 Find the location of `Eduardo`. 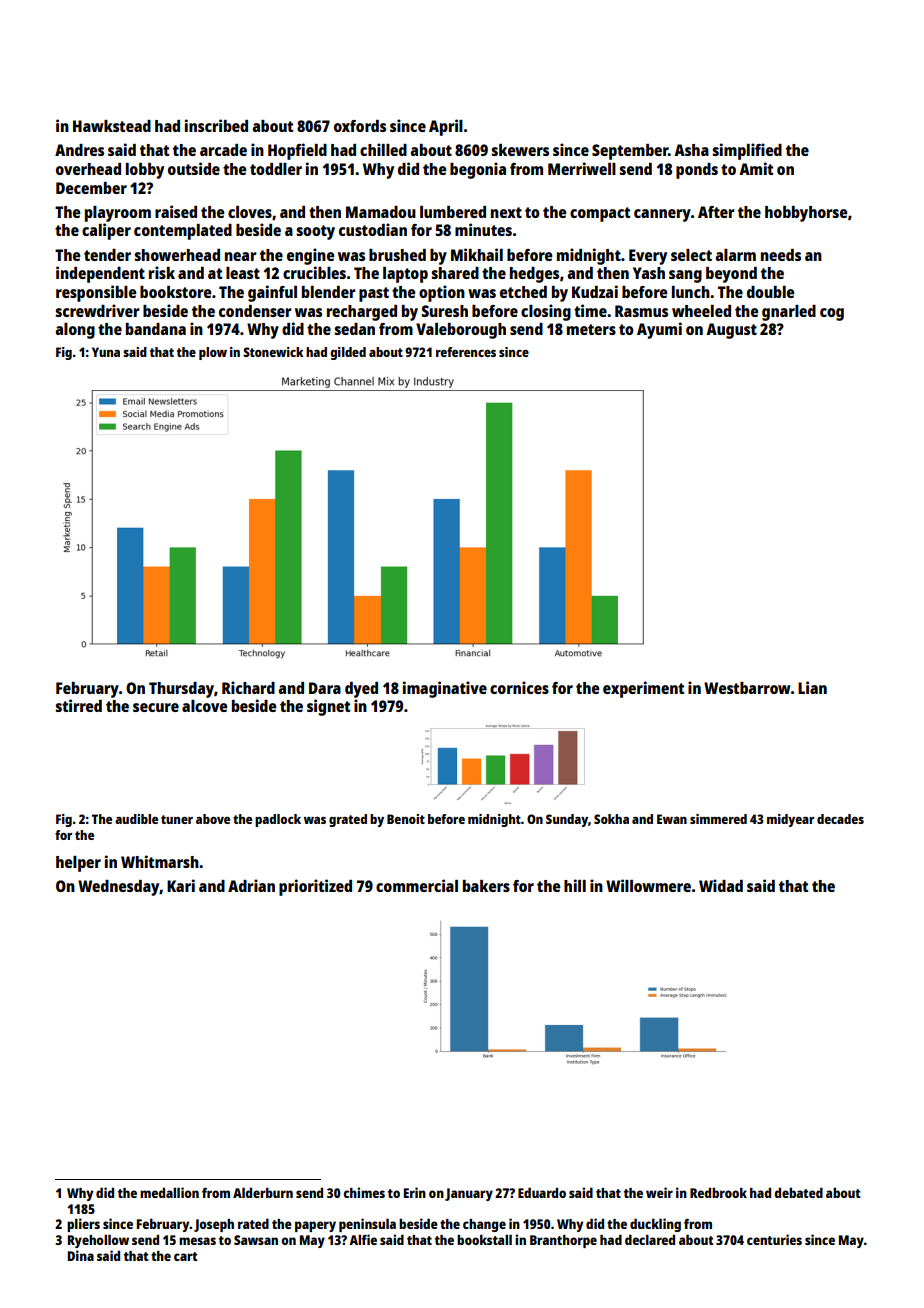

Eduardo is located at coordinates (542, 1192).
